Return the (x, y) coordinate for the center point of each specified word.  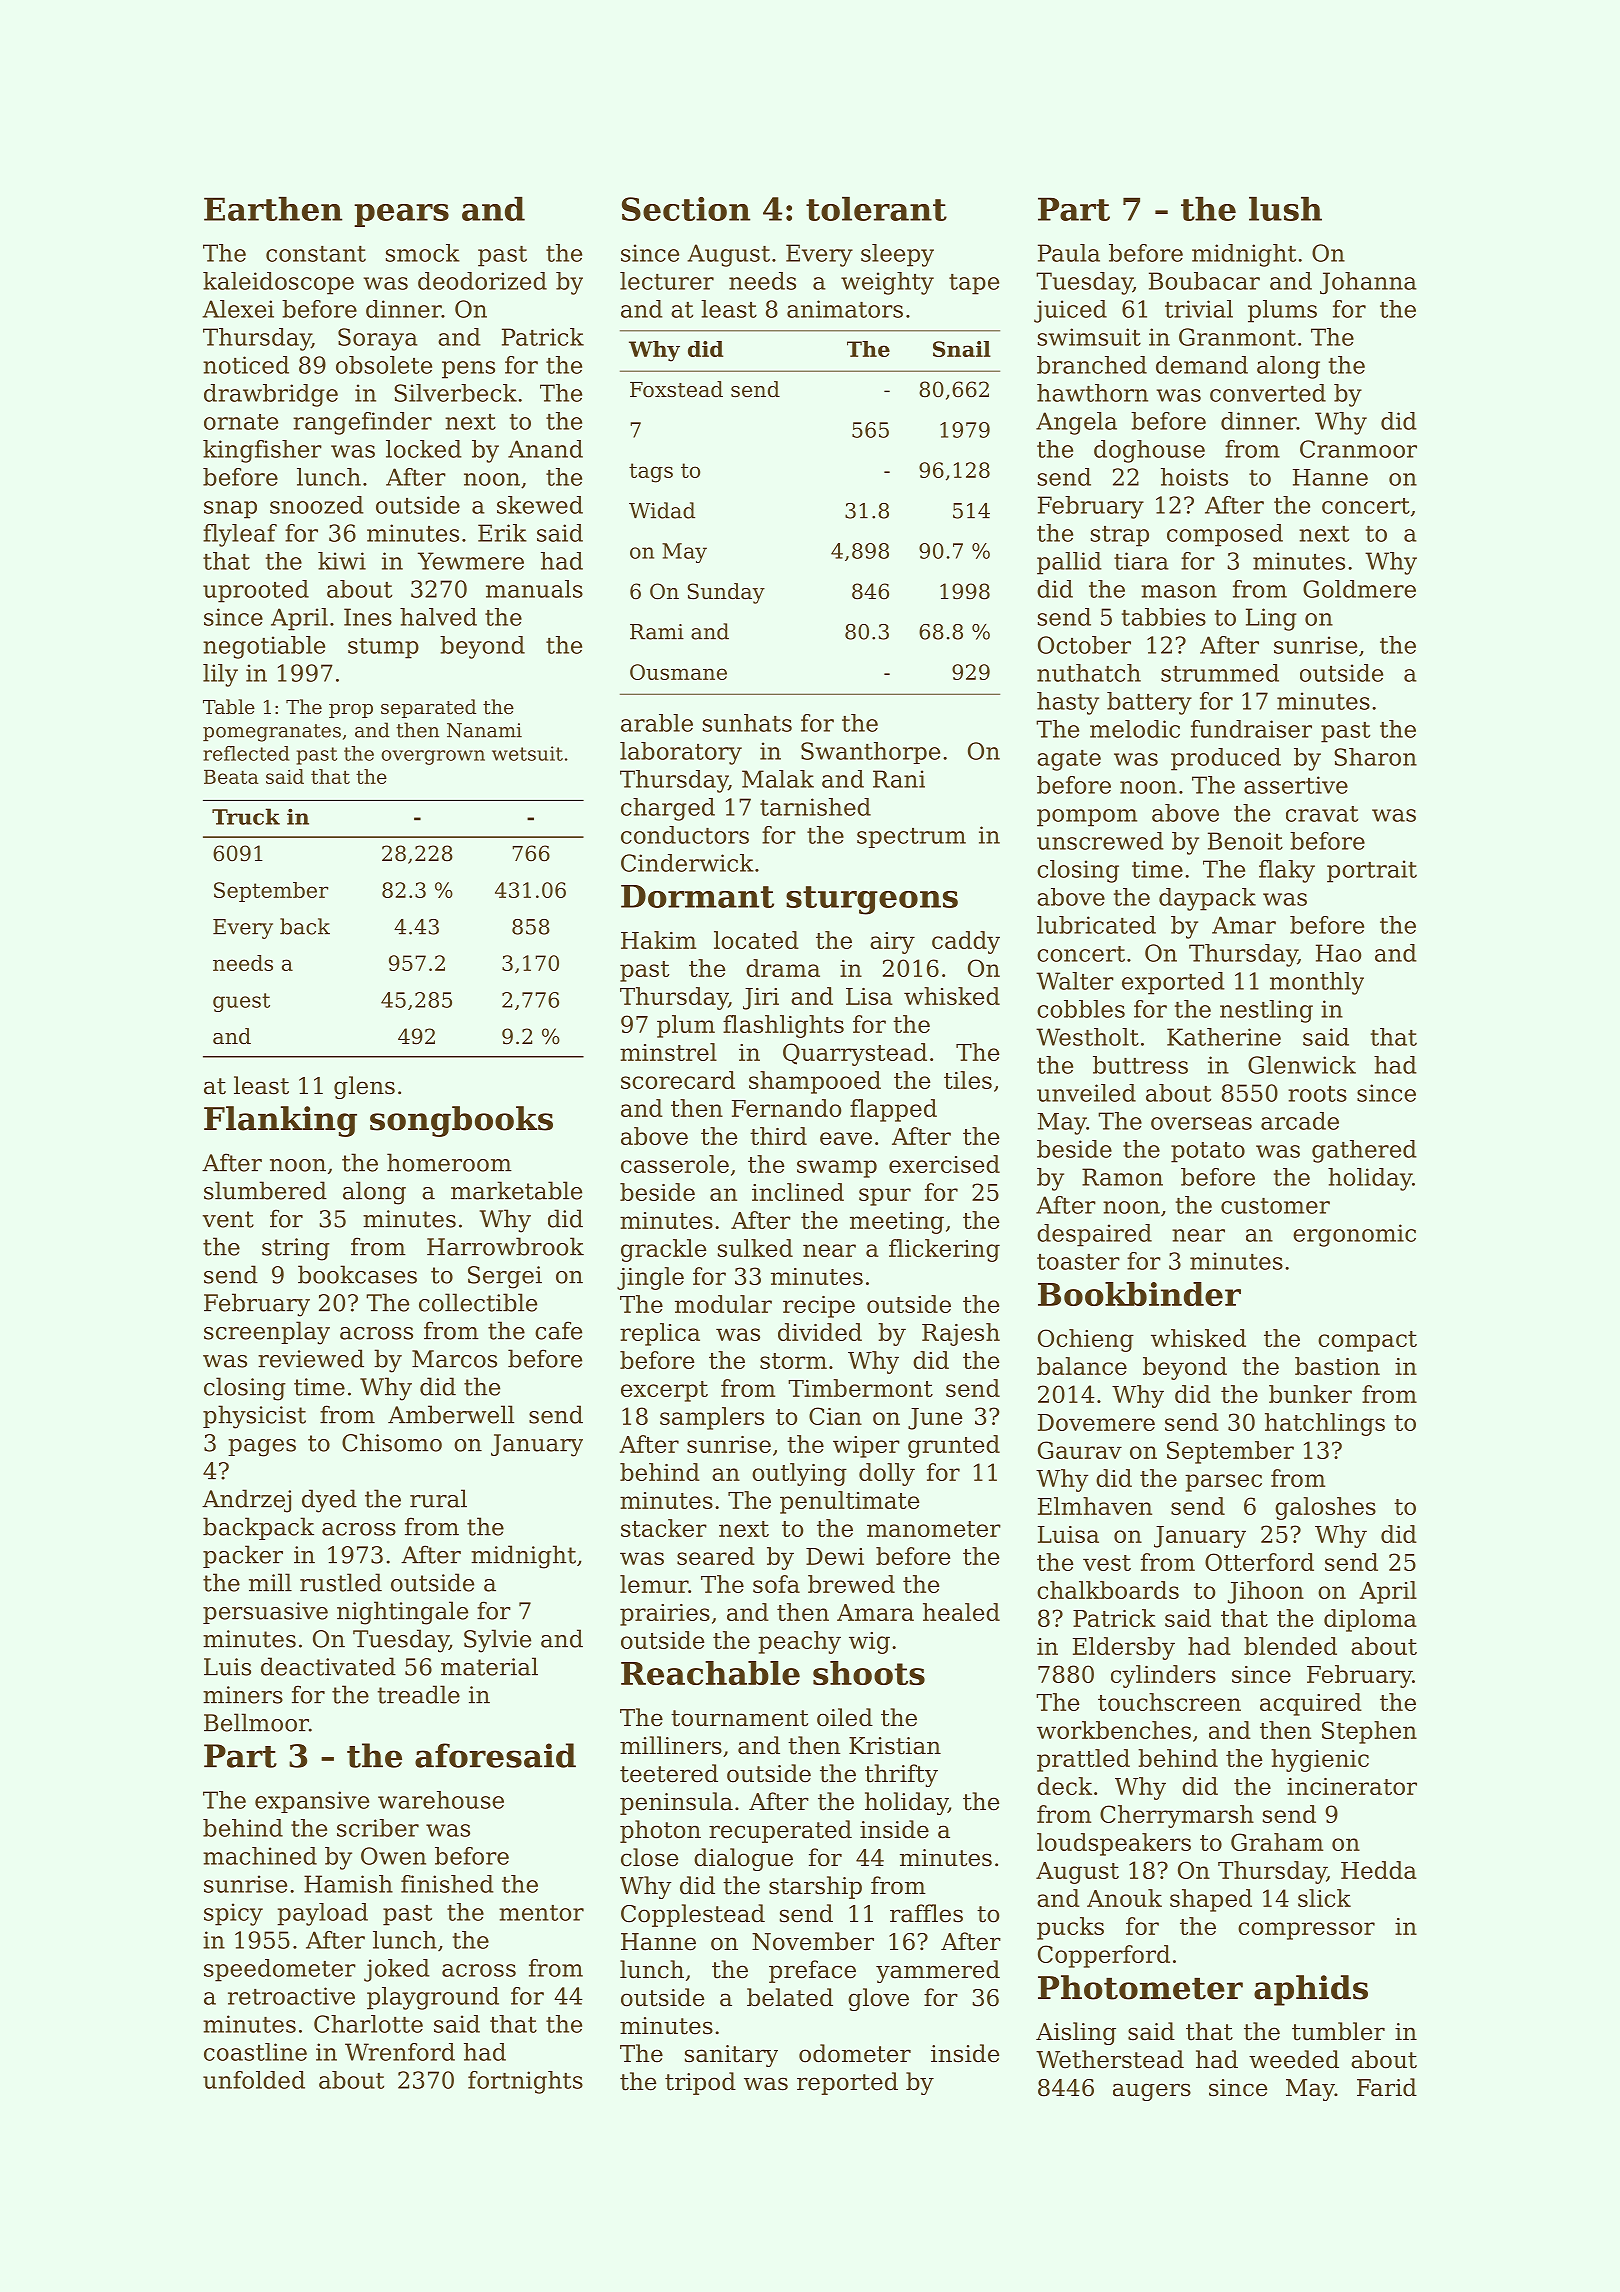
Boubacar (1204, 281)
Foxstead (676, 389)
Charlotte (368, 2024)
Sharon (1375, 757)
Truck (246, 816)
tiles (968, 1080)
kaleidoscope (278, 283)
